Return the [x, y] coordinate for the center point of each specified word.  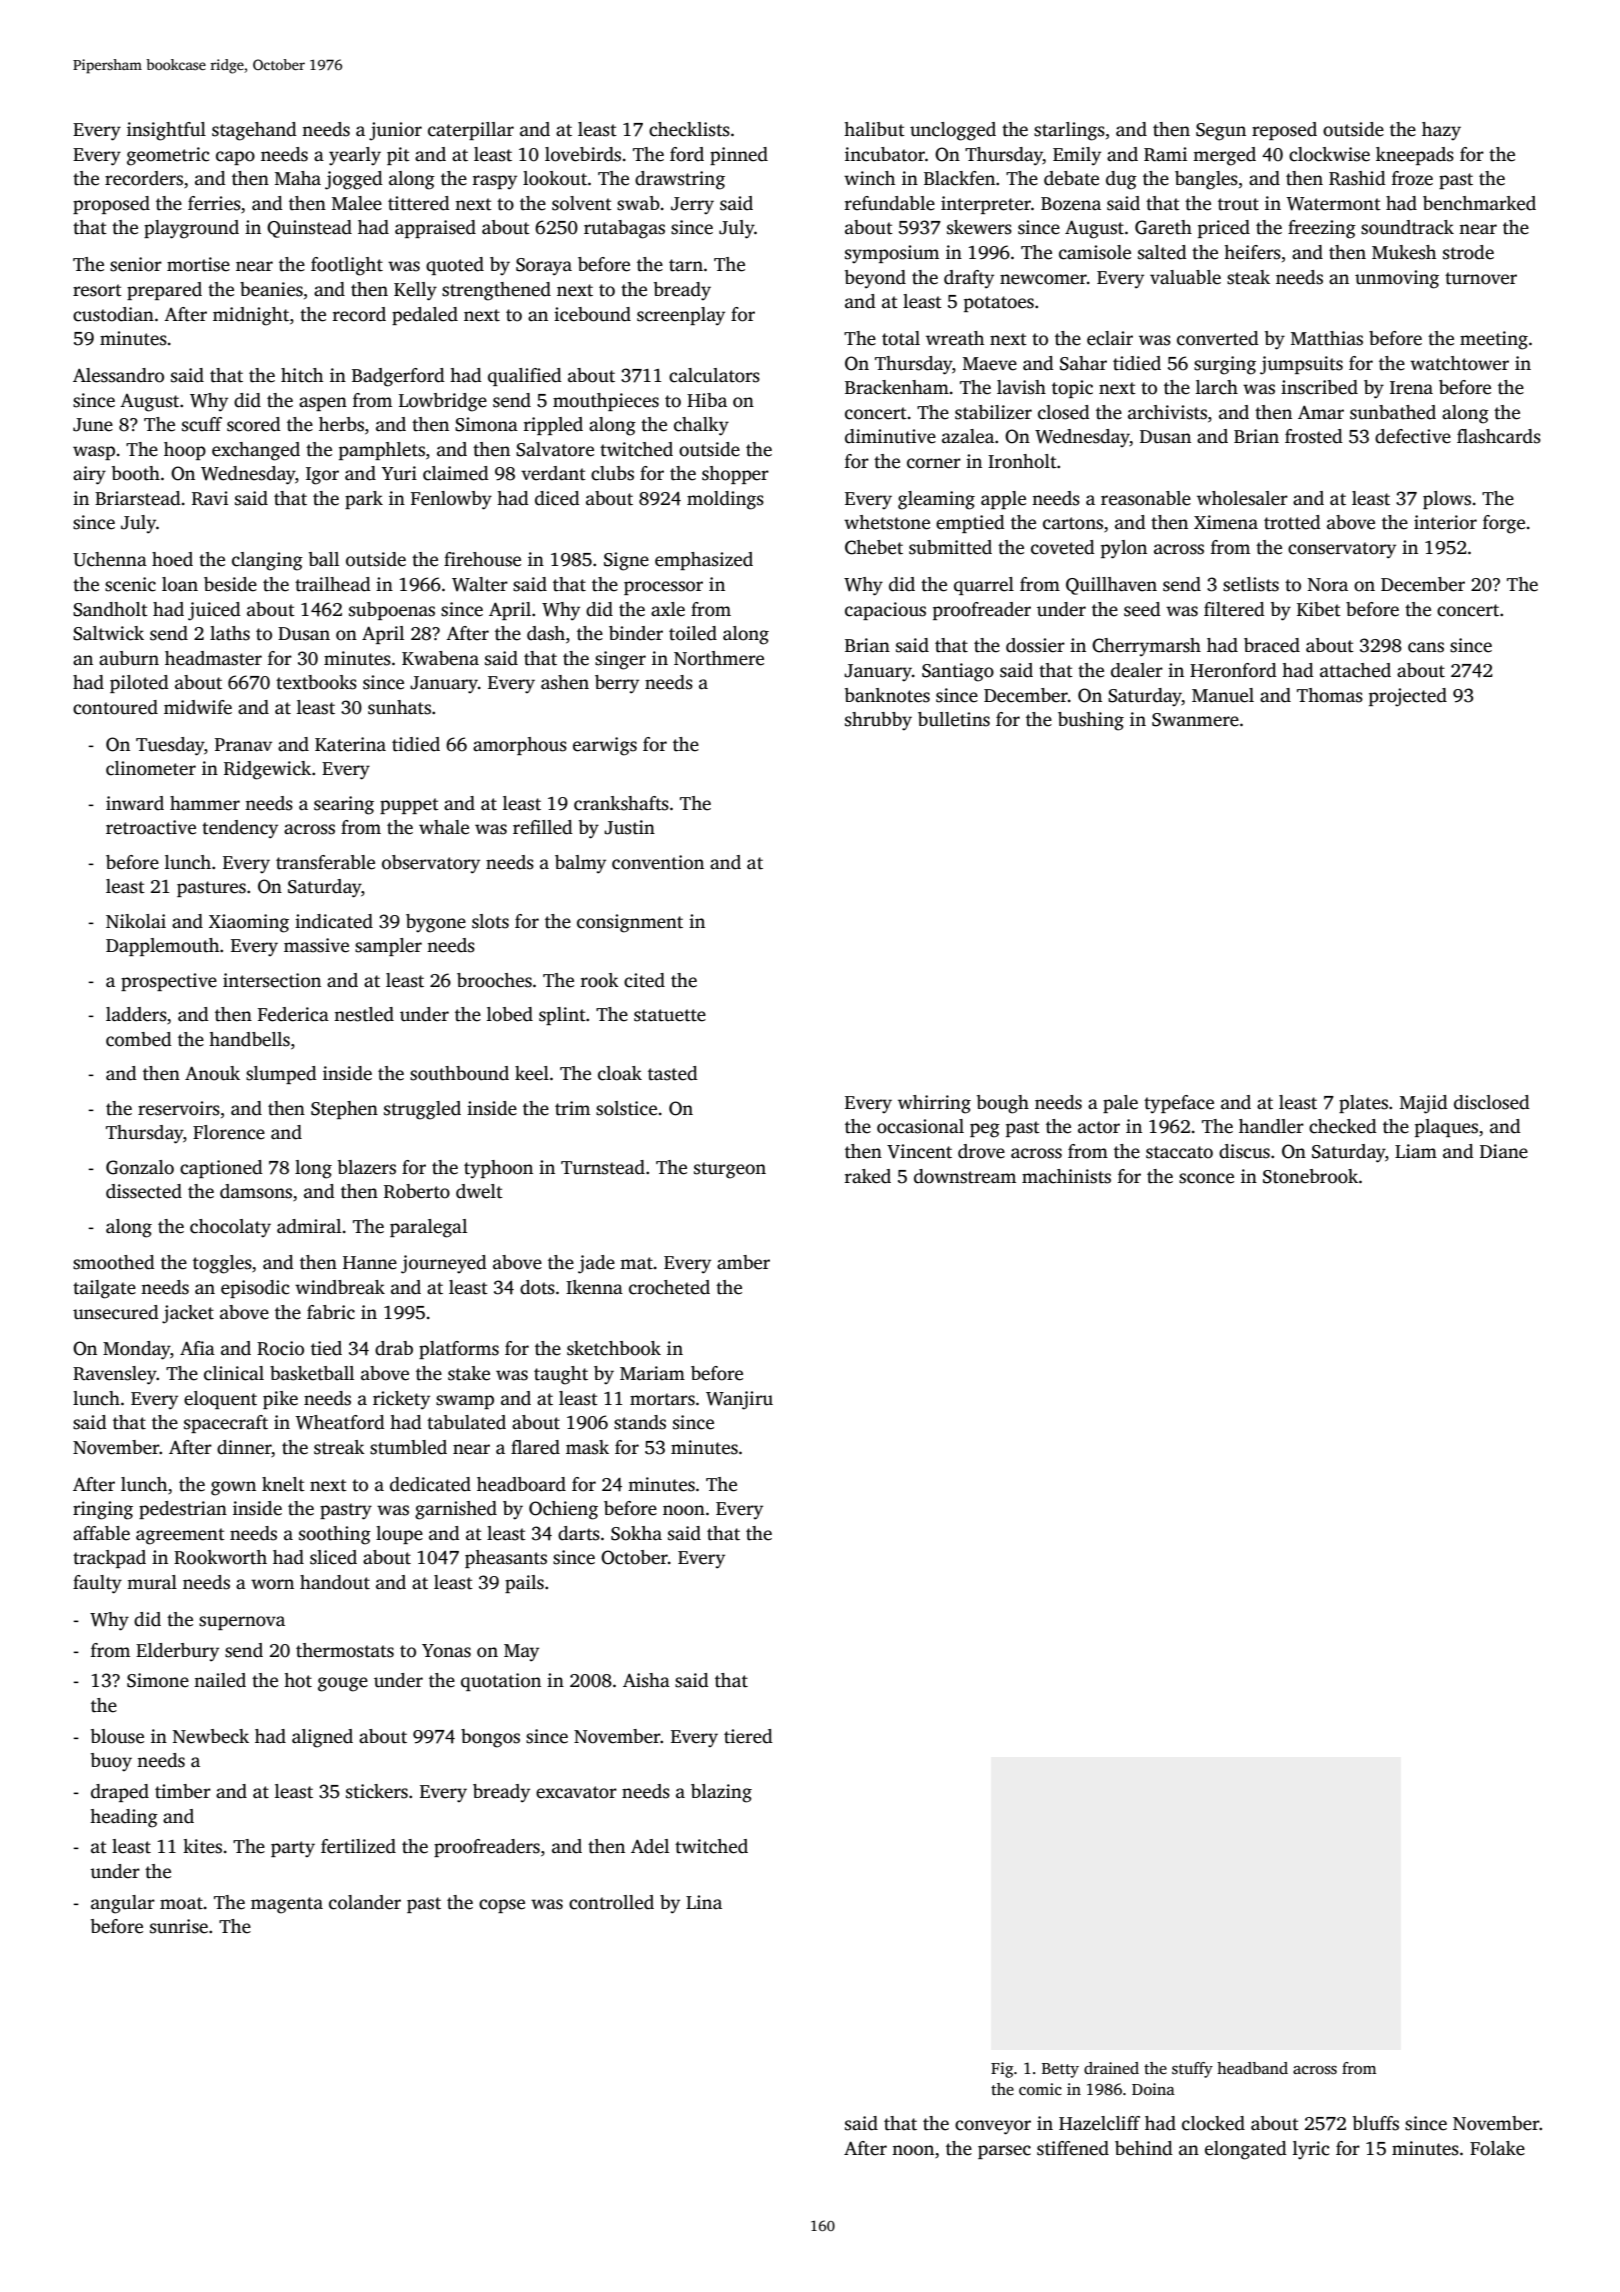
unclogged [953, 131]
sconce [1206, 1178]
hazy [1441, 131]
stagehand [254, 131]
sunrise [179, 1926]
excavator [576, 1792]
